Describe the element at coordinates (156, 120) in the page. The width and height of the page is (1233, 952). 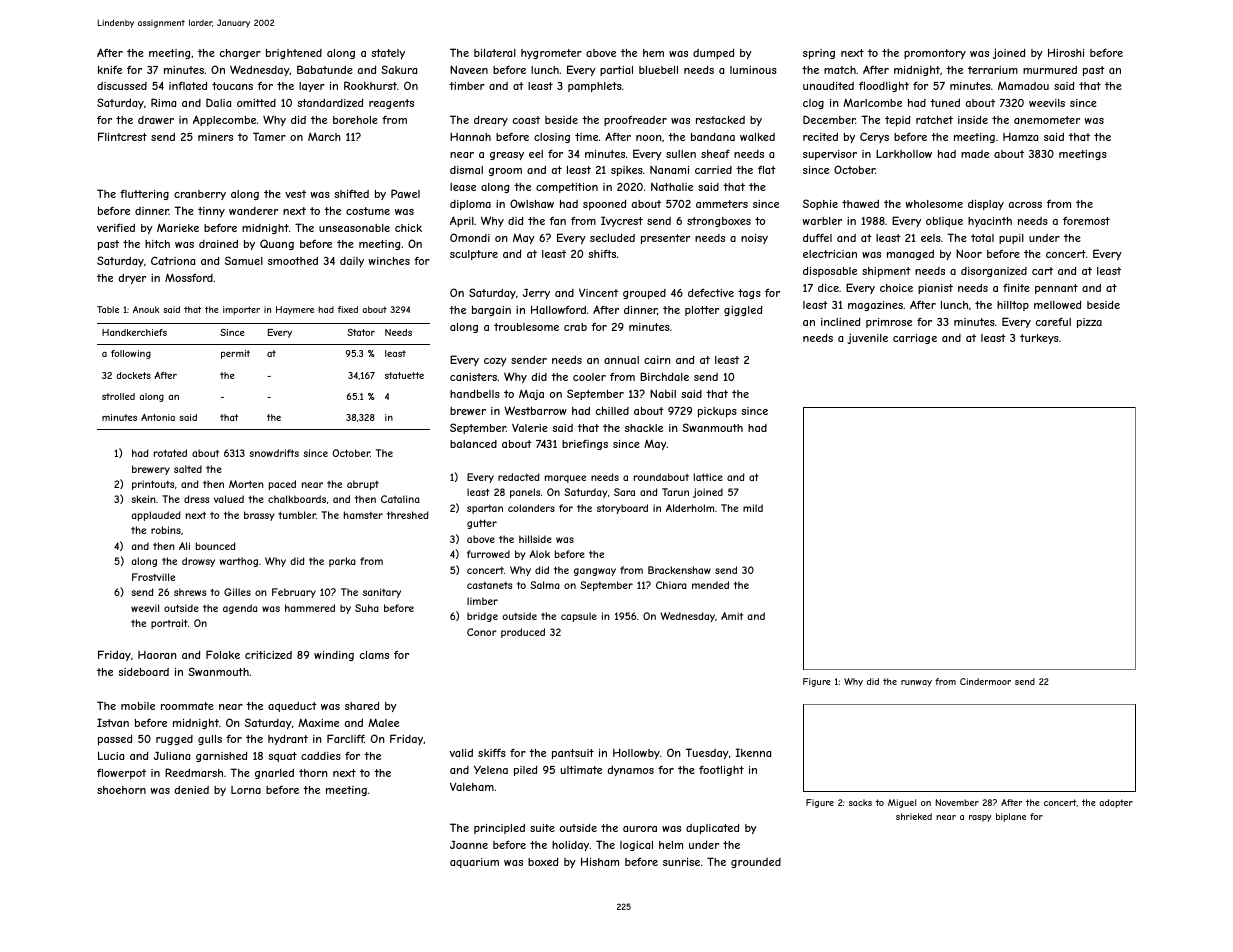
I see `drawer` at that location.
